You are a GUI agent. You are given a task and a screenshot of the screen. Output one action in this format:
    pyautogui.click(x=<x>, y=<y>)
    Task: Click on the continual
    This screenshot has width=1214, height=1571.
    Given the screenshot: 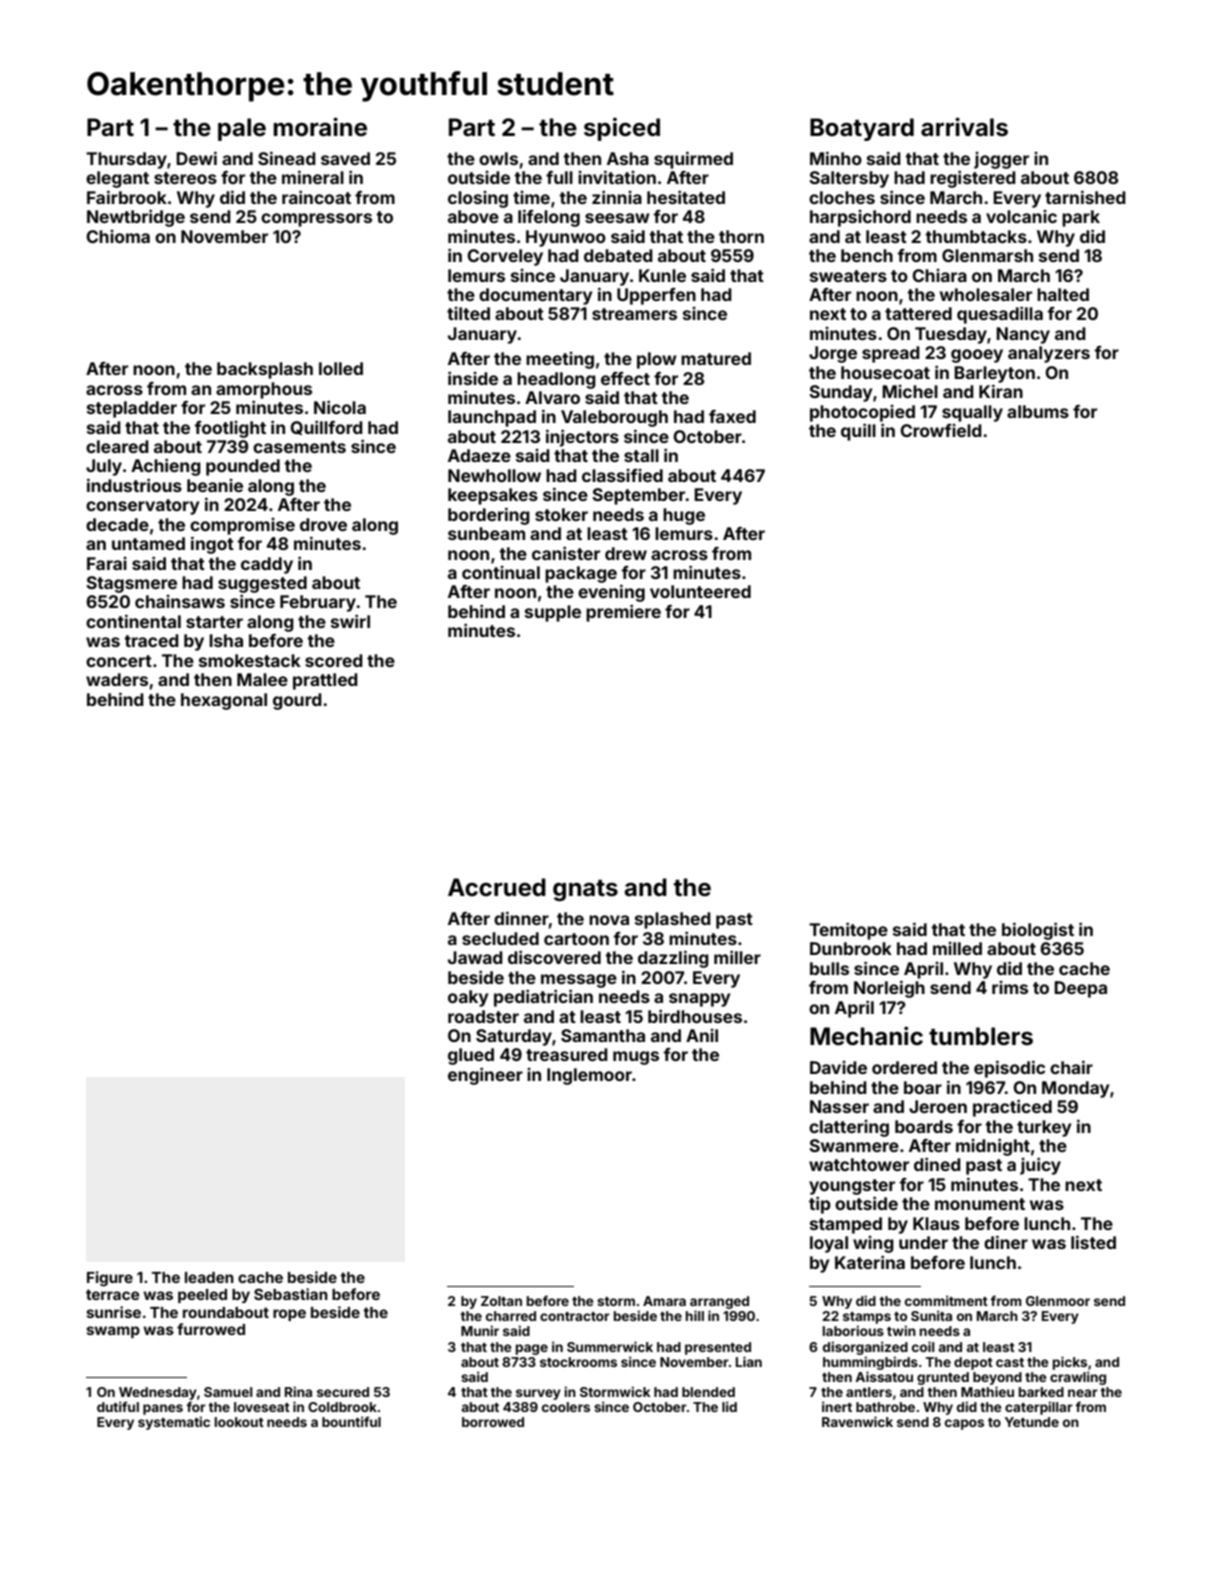 What is the action you would take?
    pyautogui.click(x=501, y=572)
